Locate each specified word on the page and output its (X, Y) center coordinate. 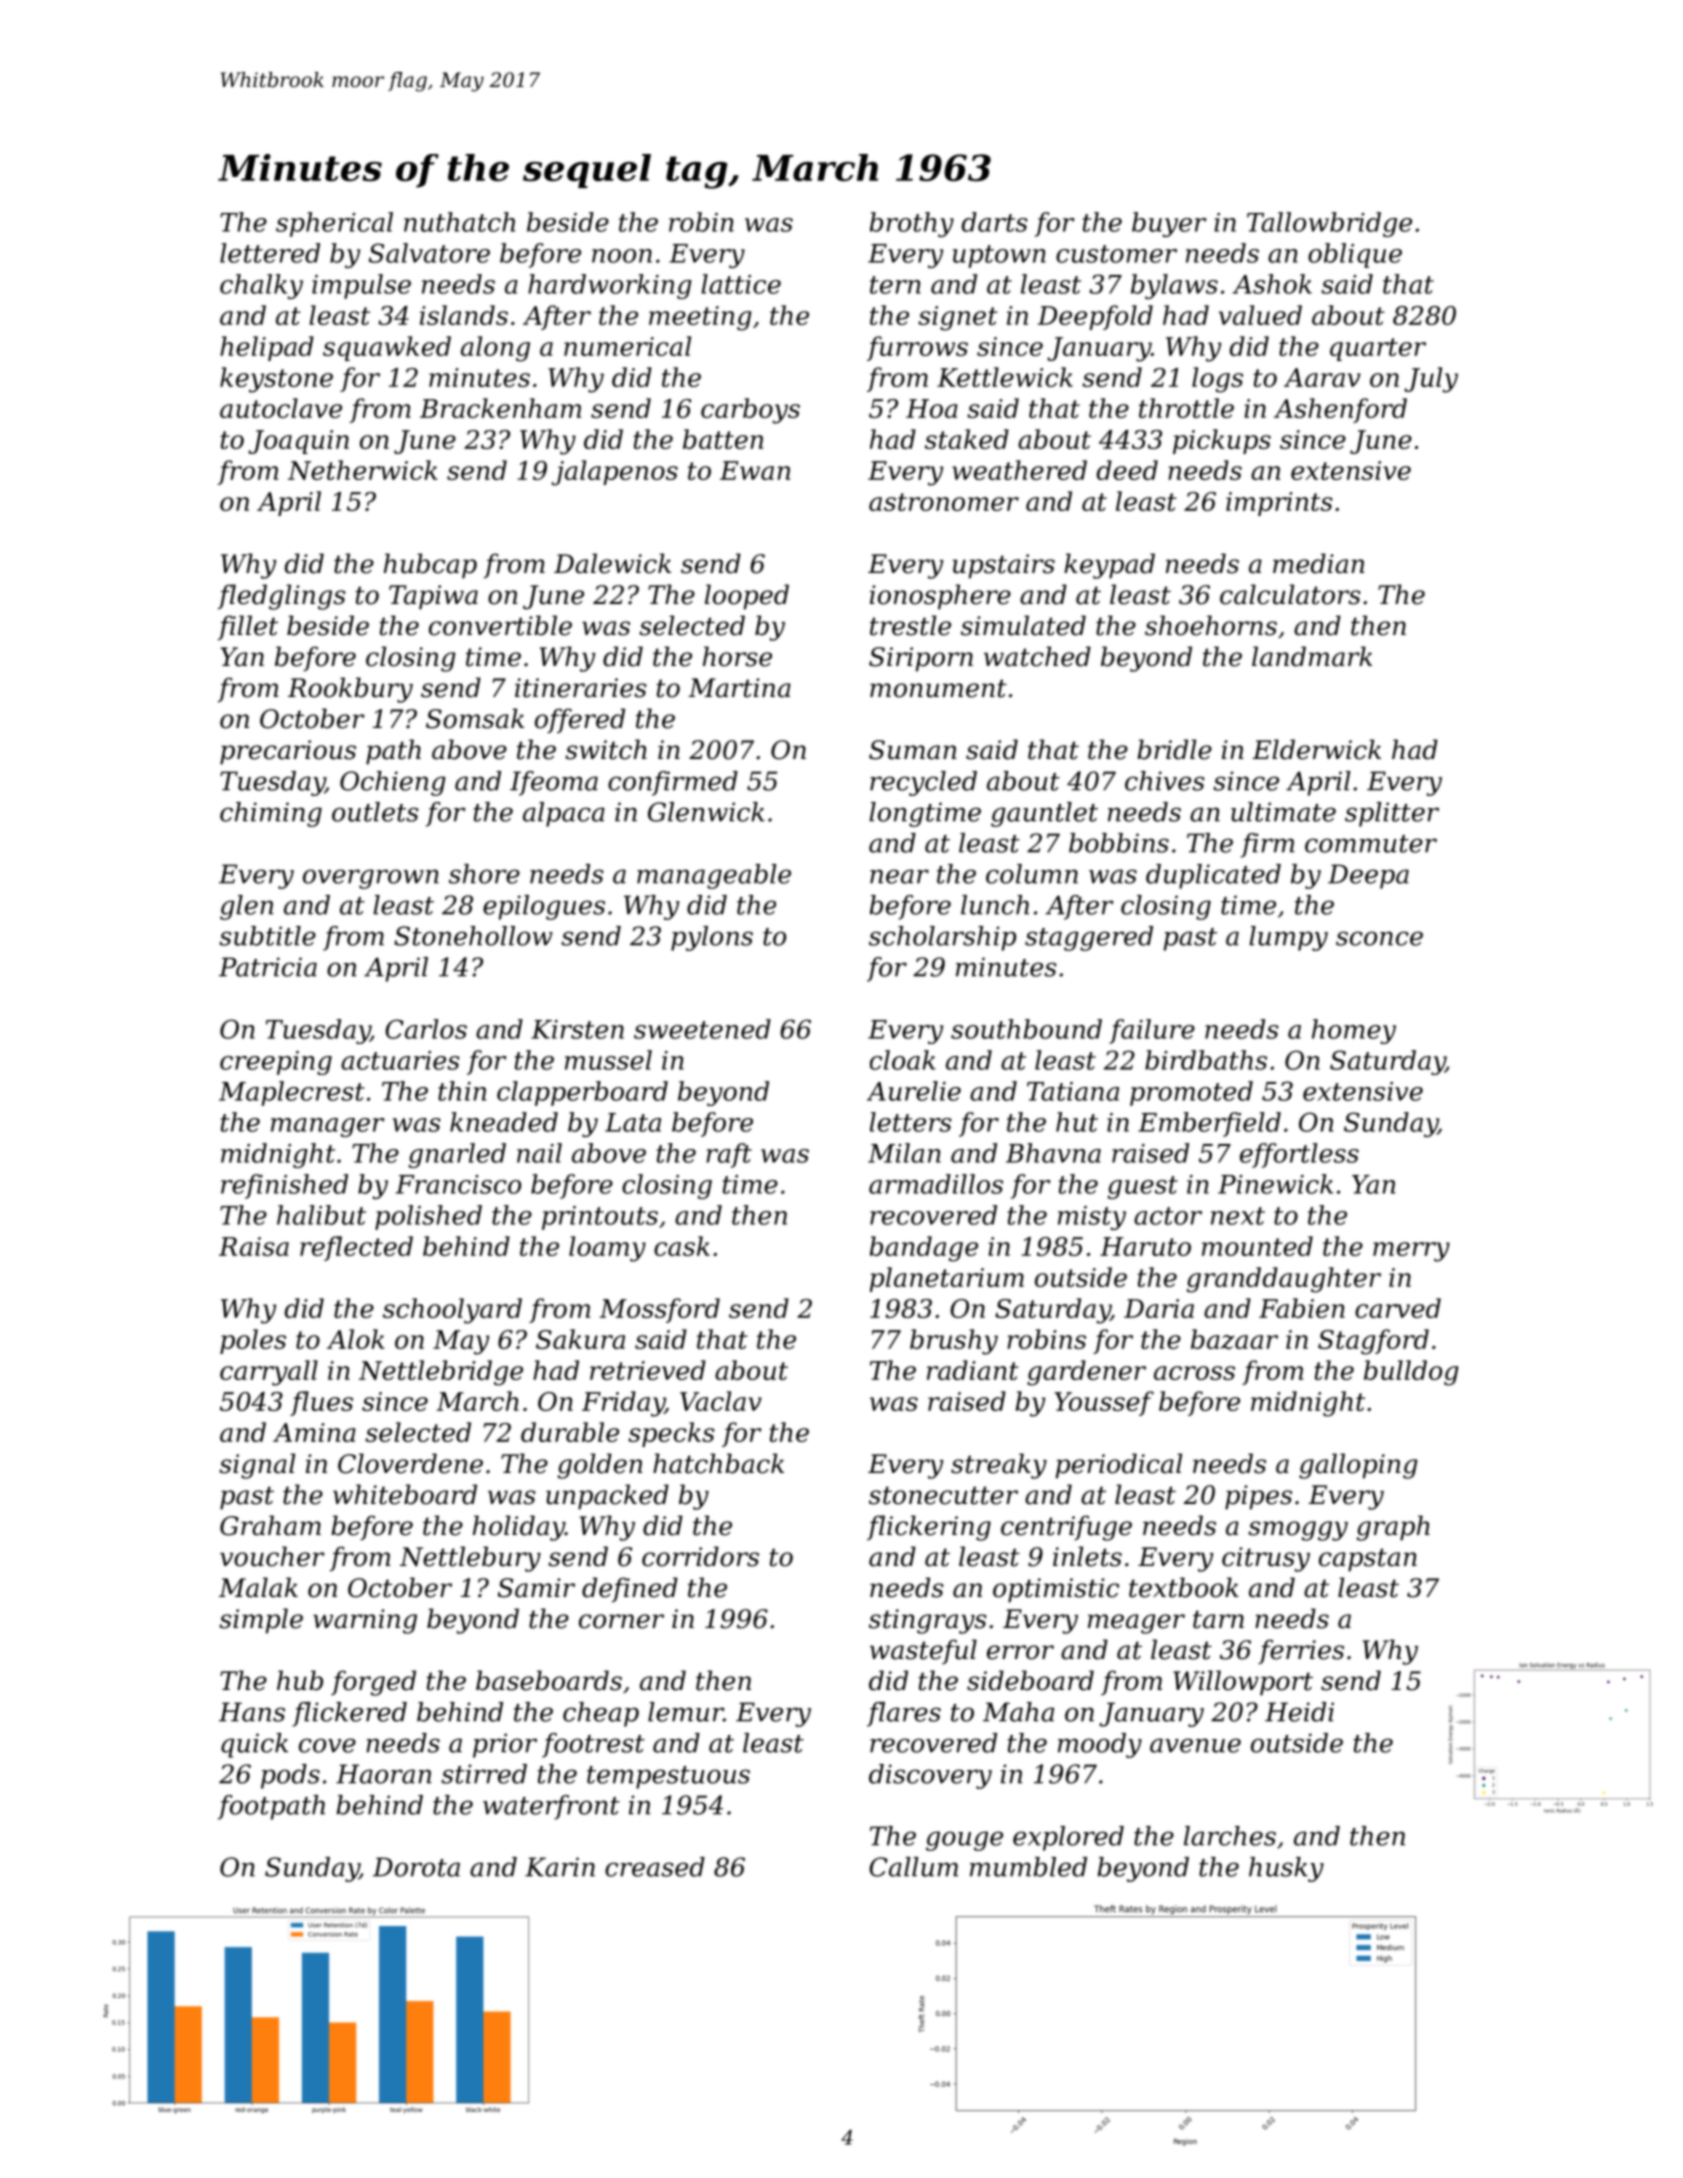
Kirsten (577, 1029)
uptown (999, 256)
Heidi (1299, 1712)
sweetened (702, 1029)
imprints (1279, 504)
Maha (1018, 1712)
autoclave (281, 408)
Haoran (384, 1774)
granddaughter (1284, 1280)
